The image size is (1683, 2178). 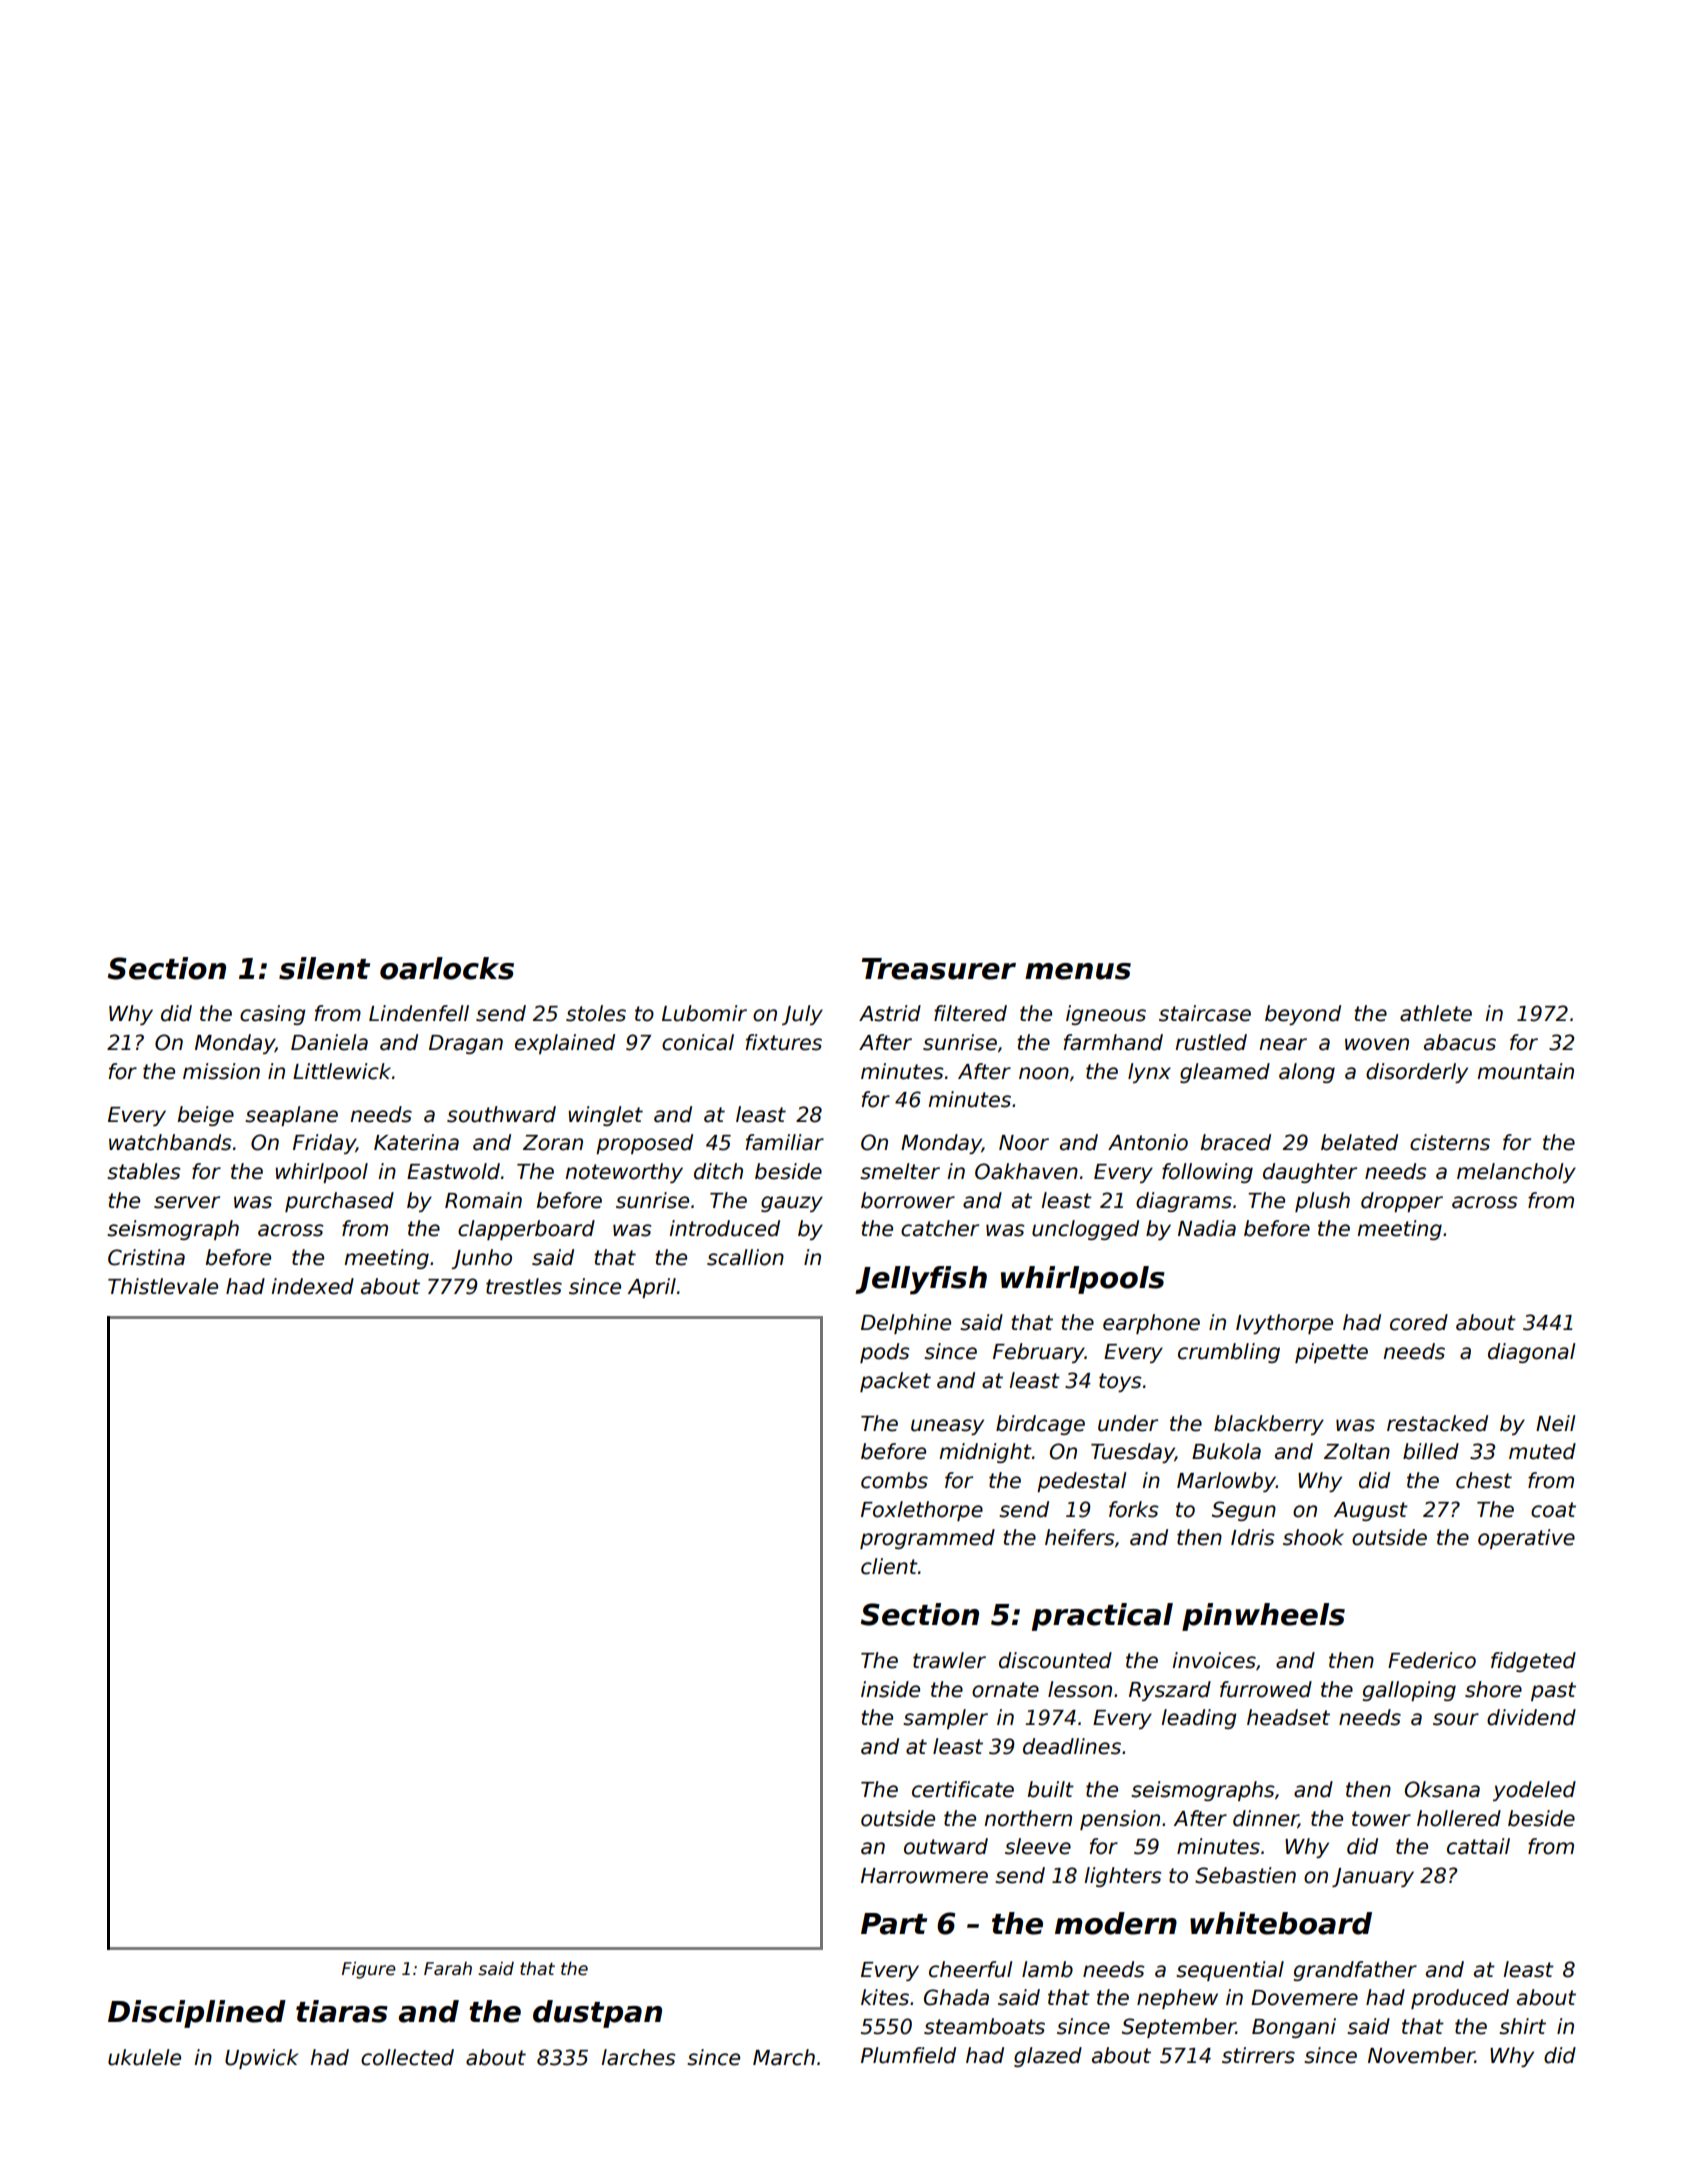 I want to click on indexed, so click(x=312, y=1286).
